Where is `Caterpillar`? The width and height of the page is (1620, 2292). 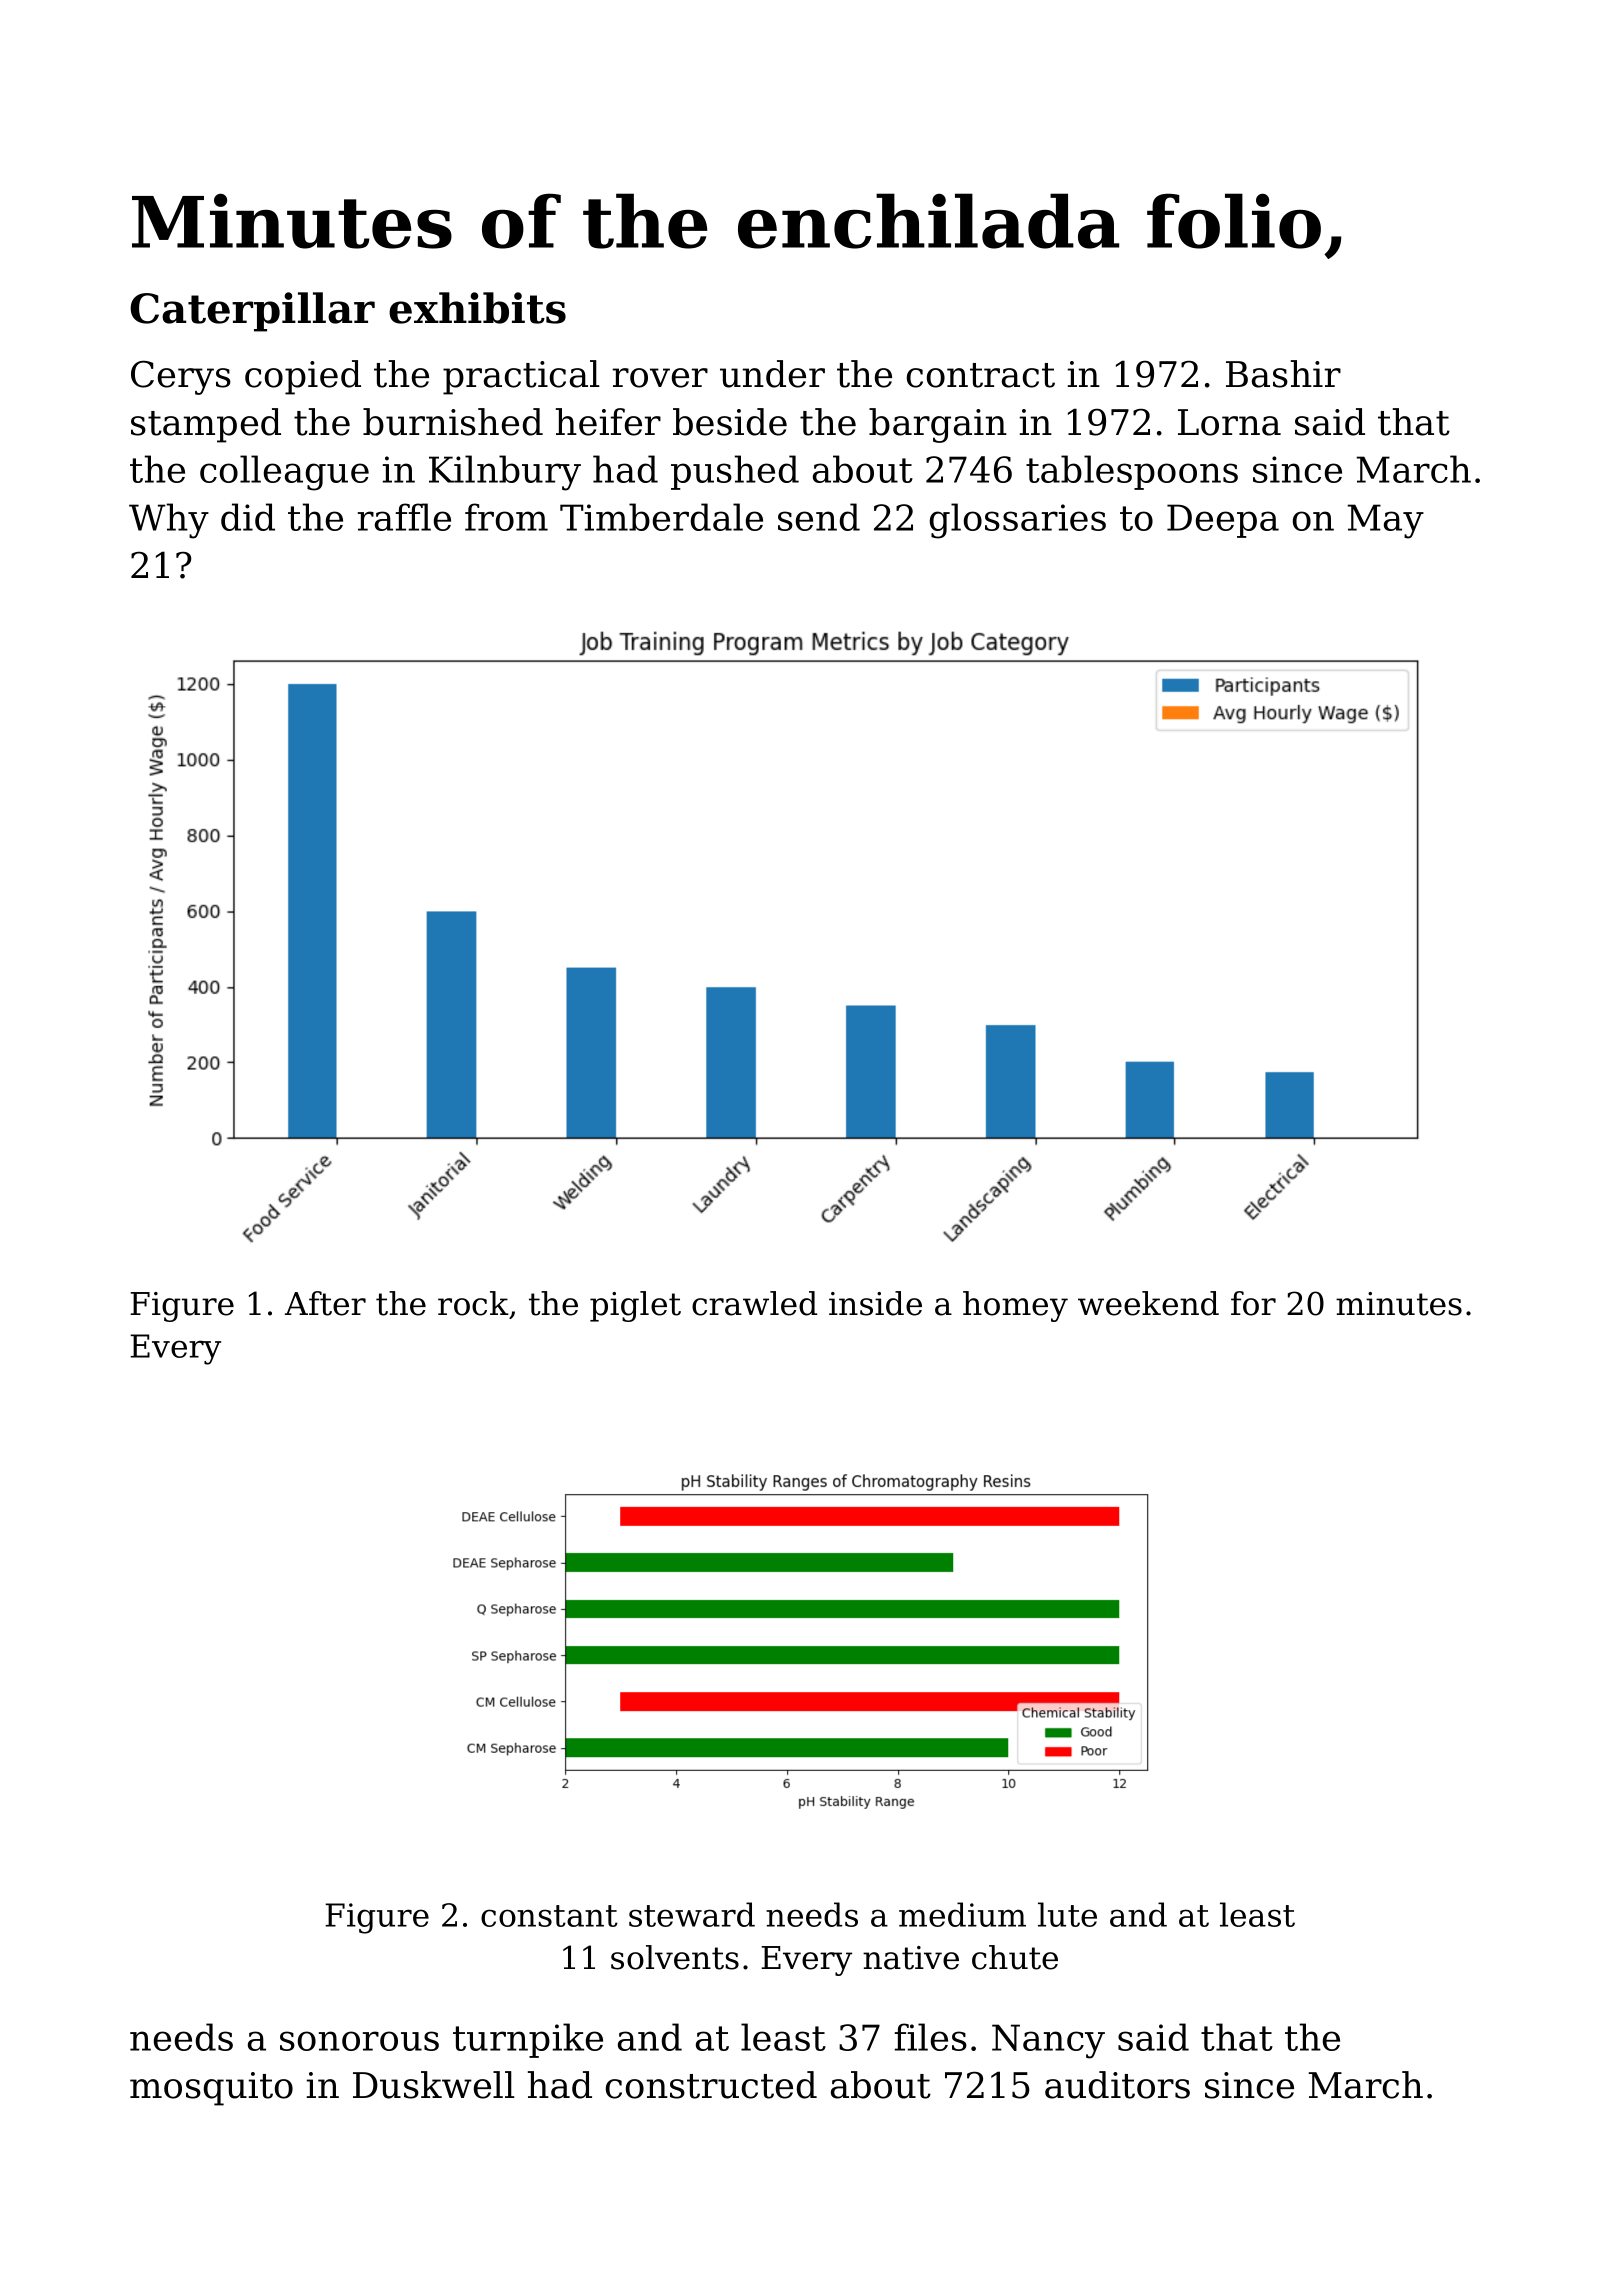
Caterpillar is located at coordinates (252, 312).
